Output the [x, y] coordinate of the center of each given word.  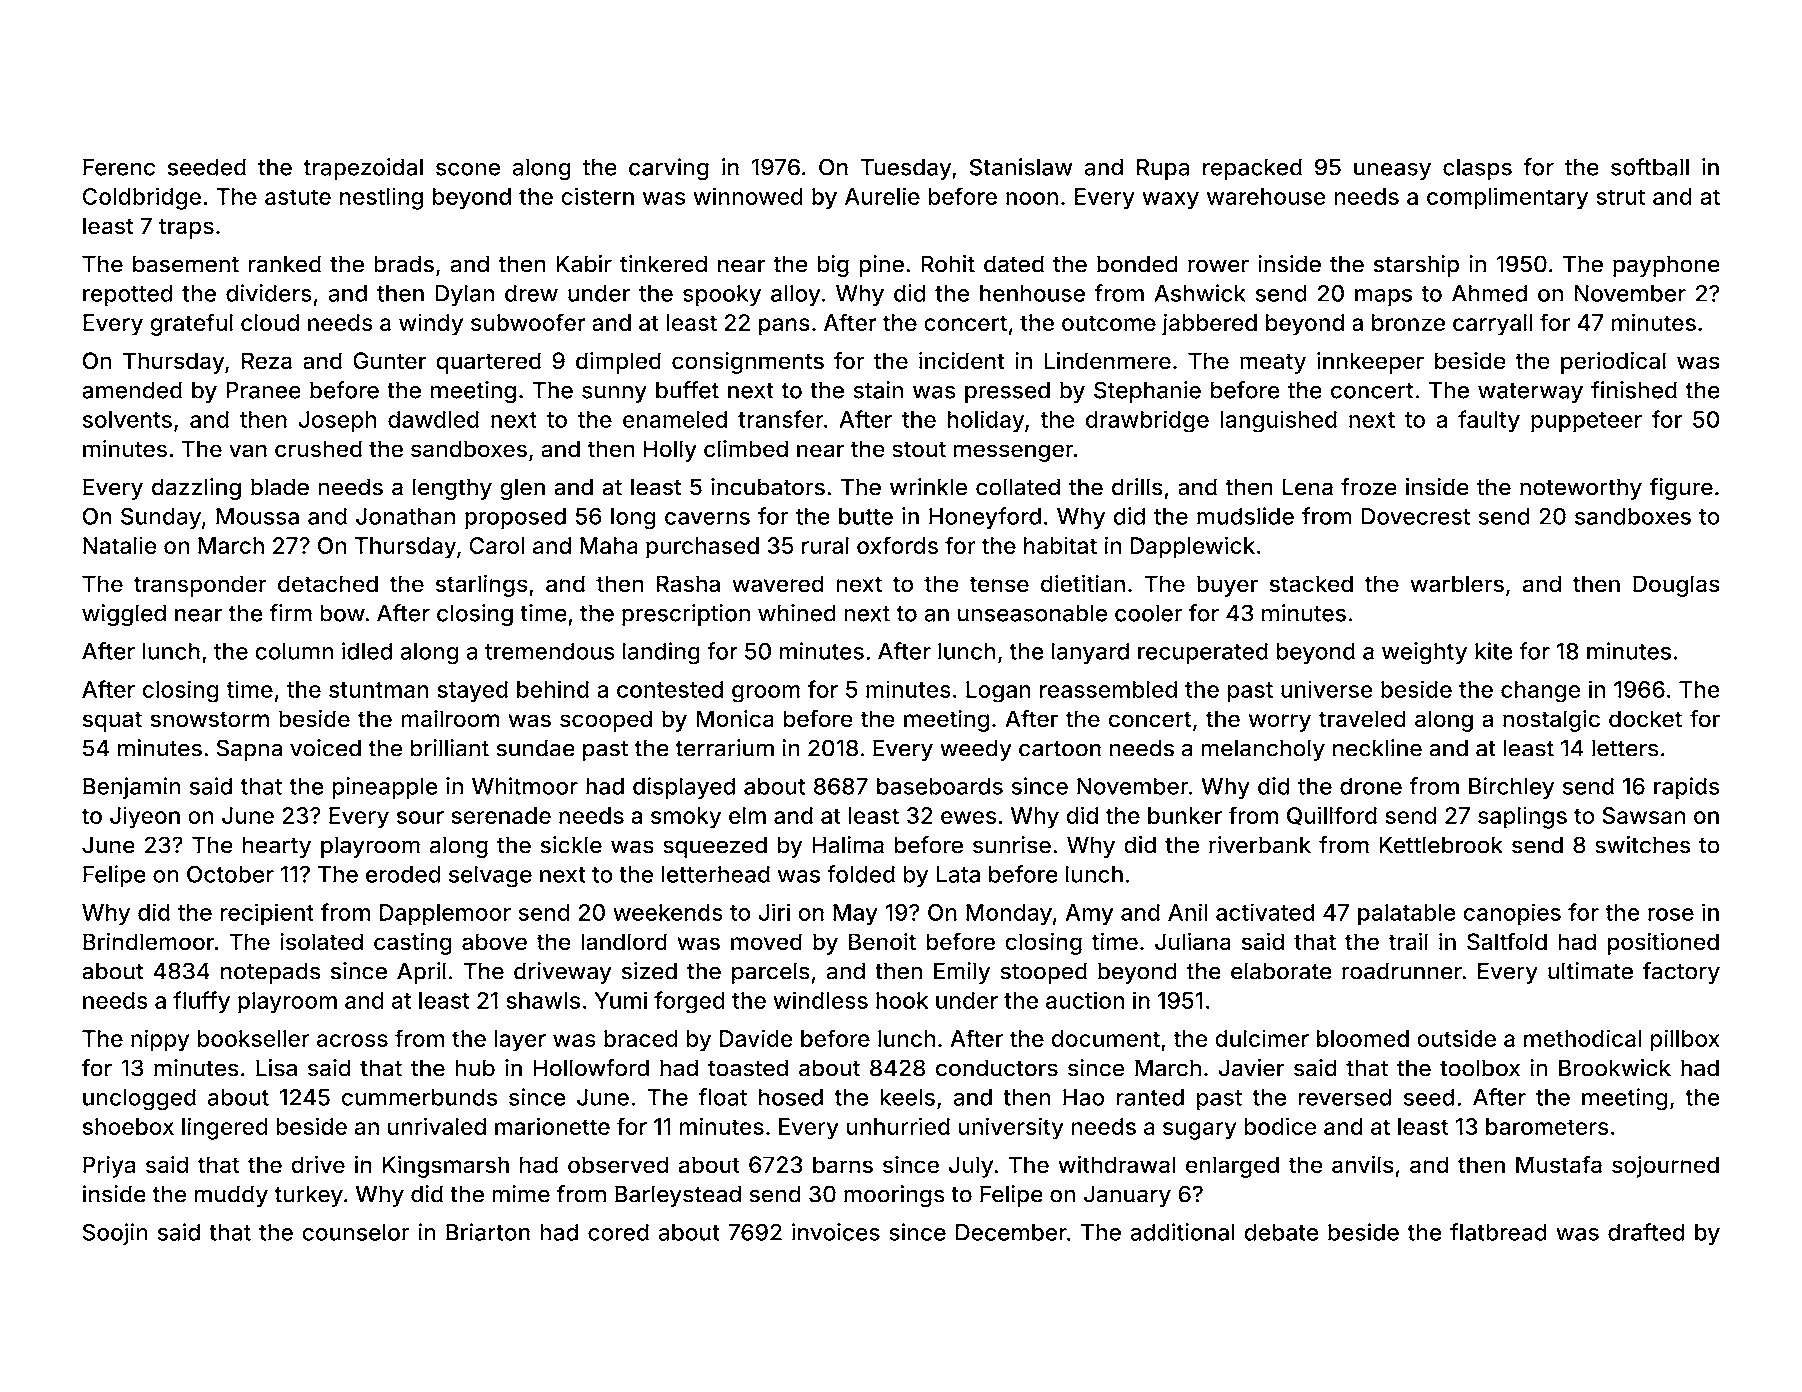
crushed [318, 448]
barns [843, 1164]
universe [1327, 689]
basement [186, 264]
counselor [356, 1232]
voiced [325, 748]
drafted [1646, 1232]
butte [866, 516]
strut [1621, 197]
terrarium [724, 748]
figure [1681, 489]
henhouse [1032, 293]
